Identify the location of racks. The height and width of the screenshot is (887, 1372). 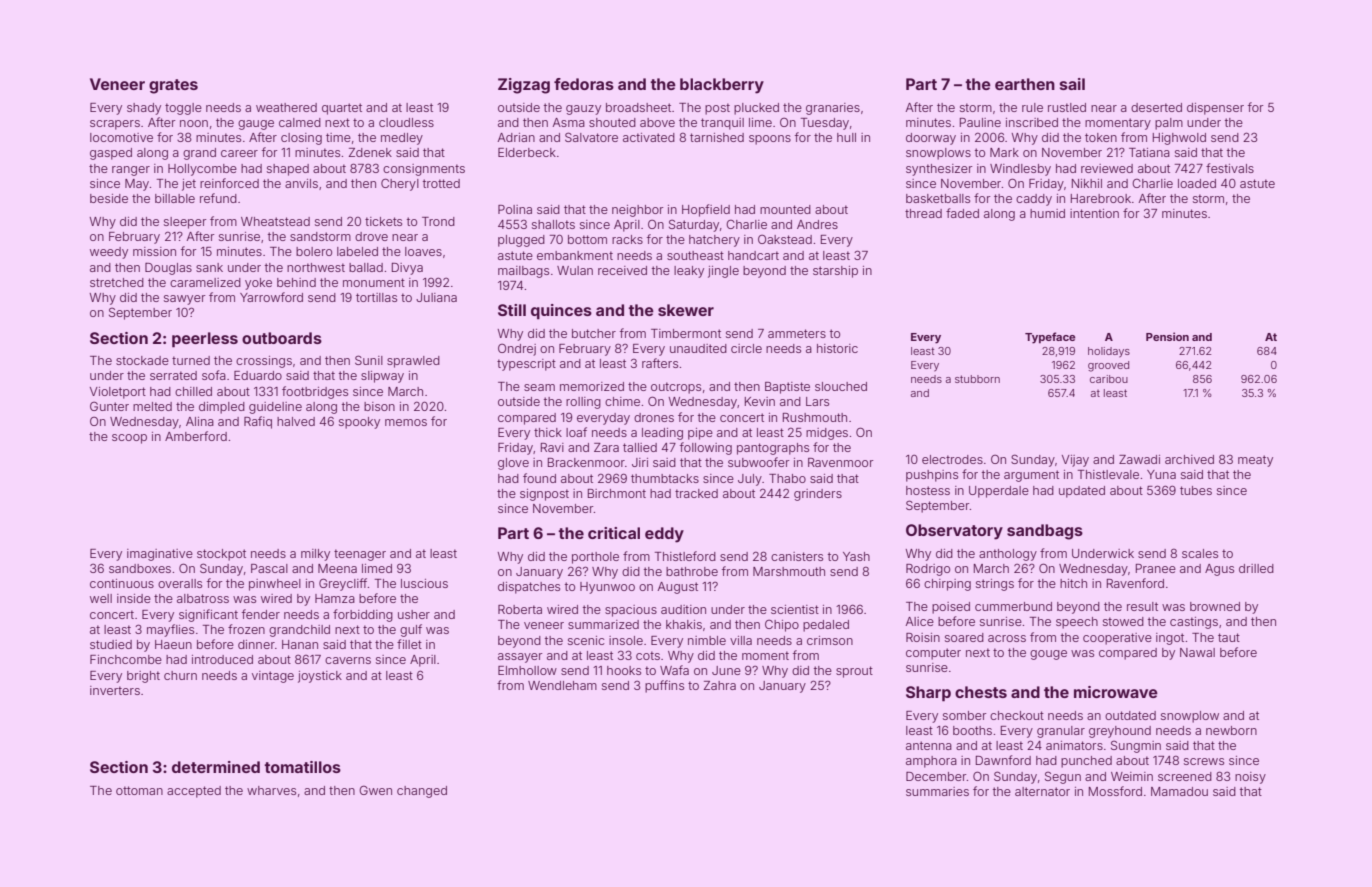
(627, 239).
